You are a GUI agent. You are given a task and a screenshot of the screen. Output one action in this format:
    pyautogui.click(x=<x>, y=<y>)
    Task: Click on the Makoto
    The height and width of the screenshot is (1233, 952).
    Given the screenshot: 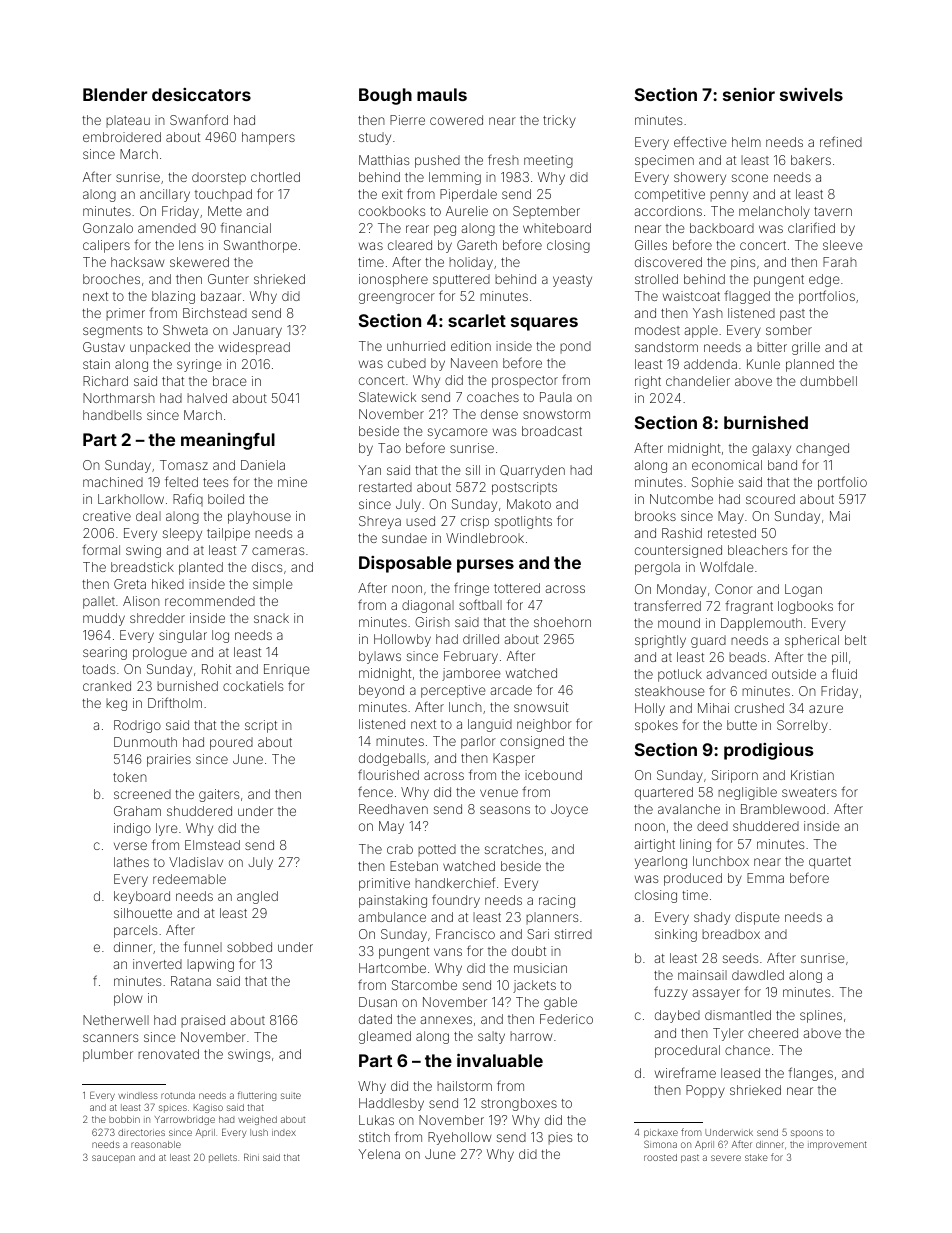 What is the action you would take?
    pyautogui.click(x=529, y=504)
